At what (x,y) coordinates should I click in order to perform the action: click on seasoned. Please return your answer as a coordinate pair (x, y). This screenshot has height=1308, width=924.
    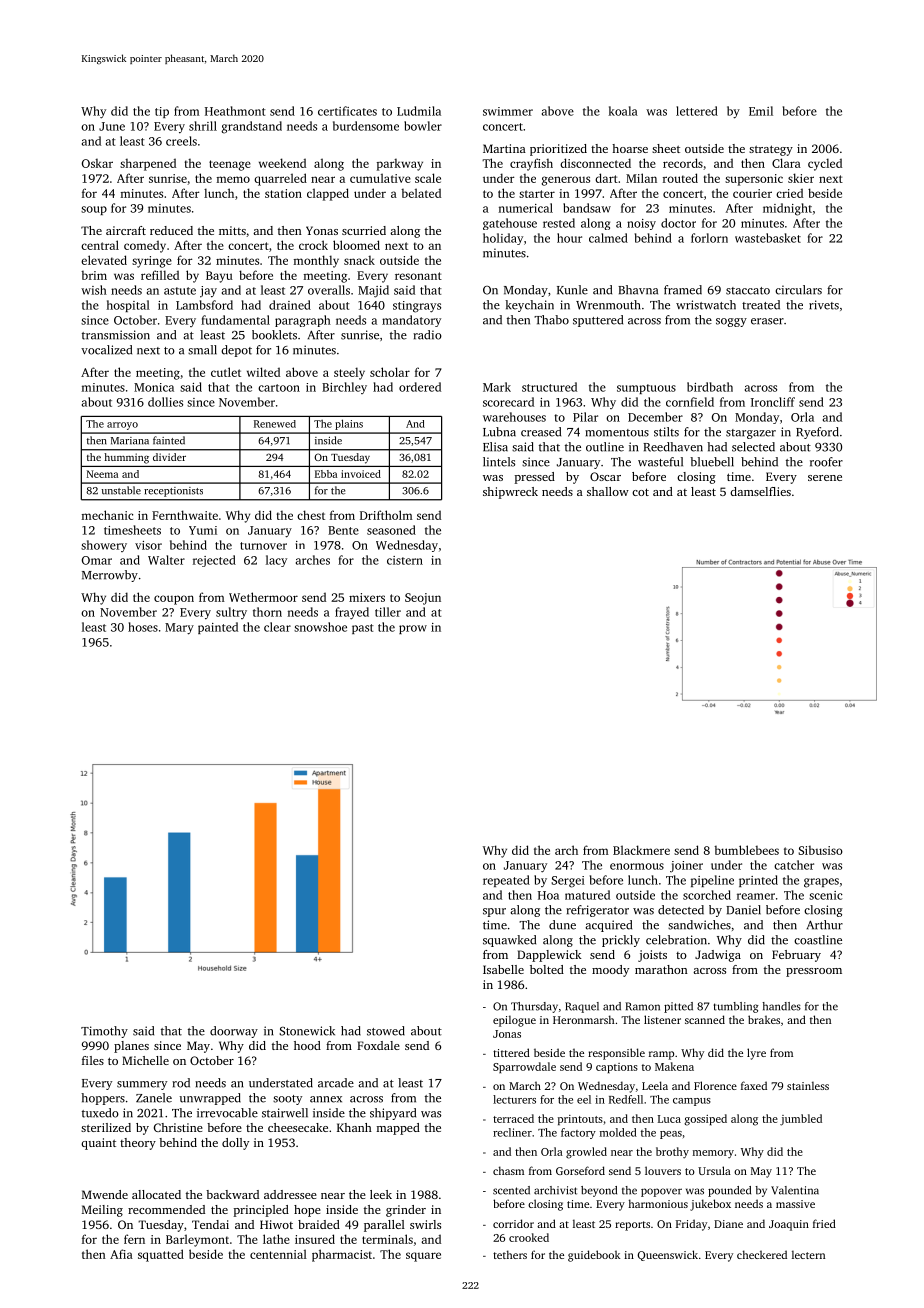
    Looking at the image, I should click on (391, 530).
